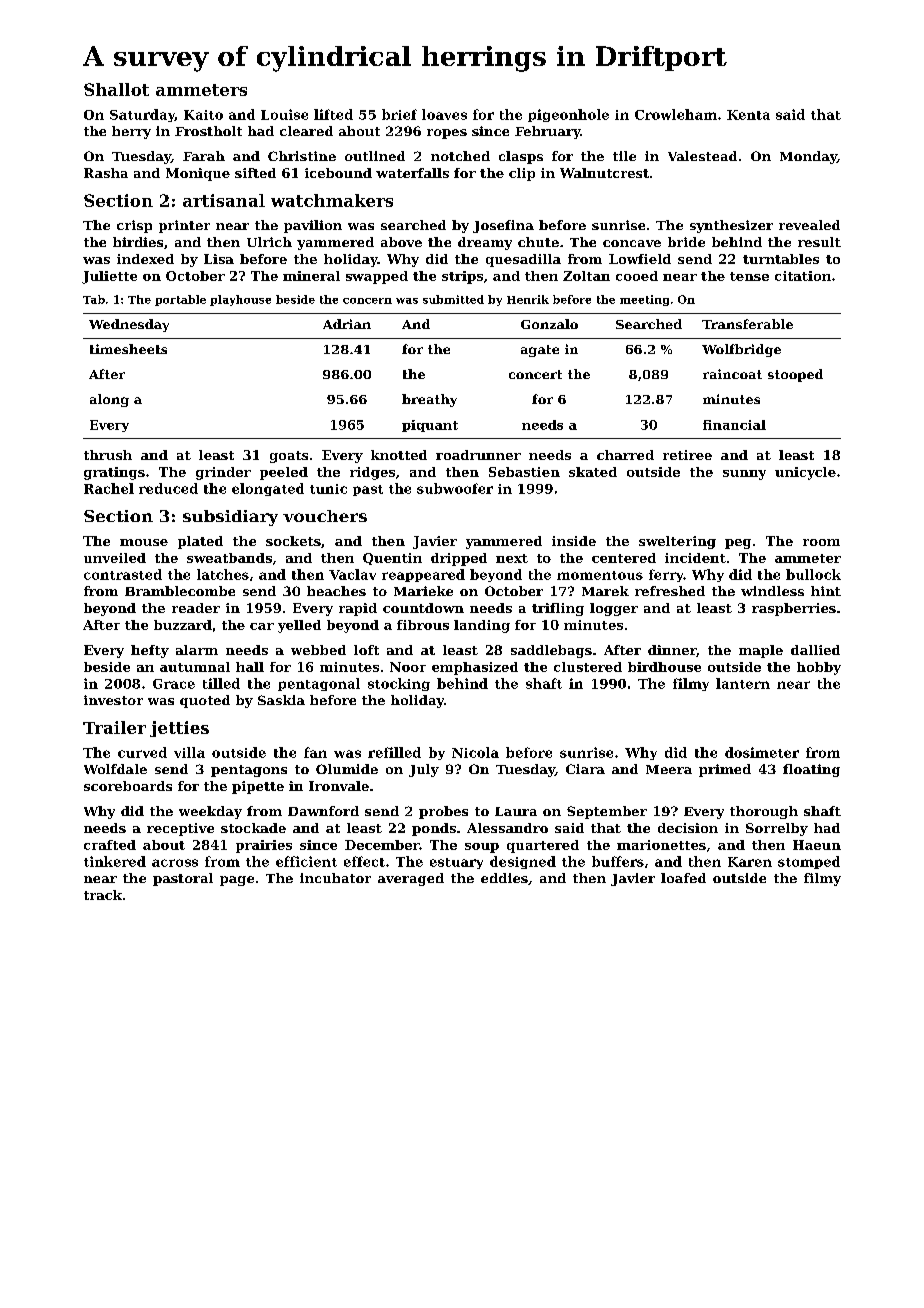 Image resolution: width=924 pixels, height=1308 pixels. What do you see at coordinates (311, 276) in the screenshot?
I see `mineral` at bounding box center [311, 276].
